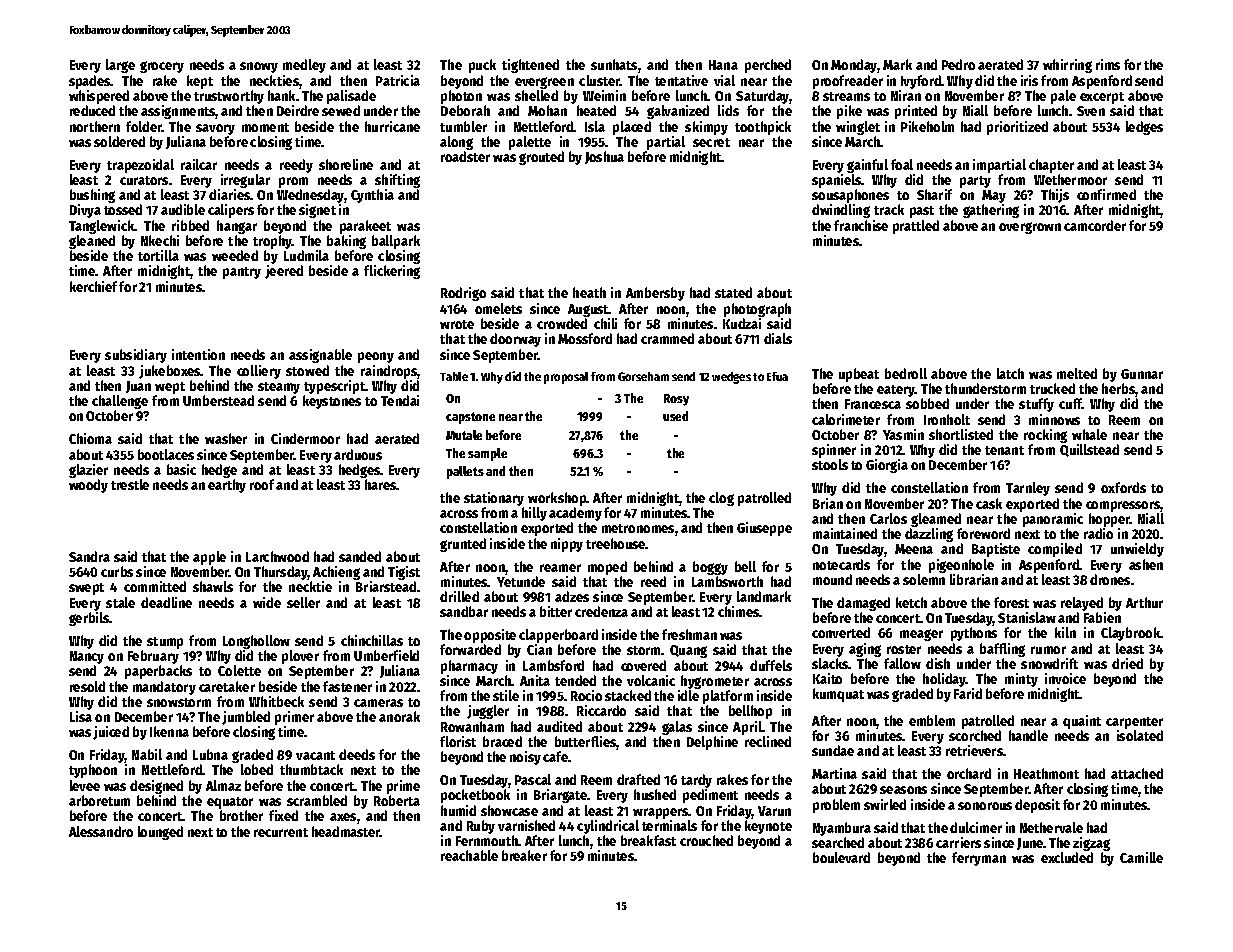 This screenshot has width=1233, height=952. Describe the element at coordinates (961, 434) in the screenshot. I see `shortlisted` at that location.
